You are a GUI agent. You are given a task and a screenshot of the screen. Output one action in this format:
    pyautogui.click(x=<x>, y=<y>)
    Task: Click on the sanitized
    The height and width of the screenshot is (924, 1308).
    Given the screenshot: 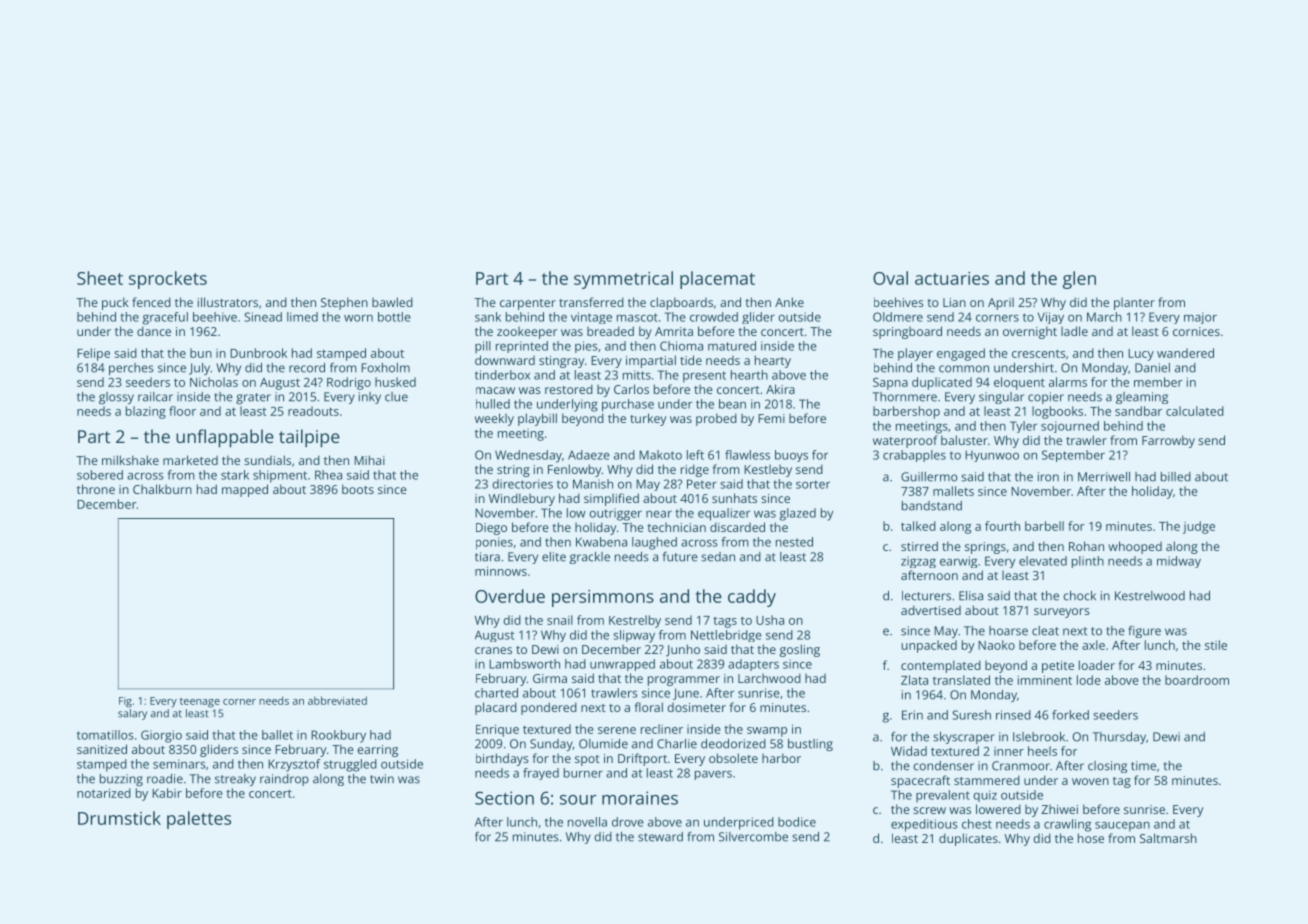 What is the action you would take?
    pyautogui.click(x=102, y=749)
